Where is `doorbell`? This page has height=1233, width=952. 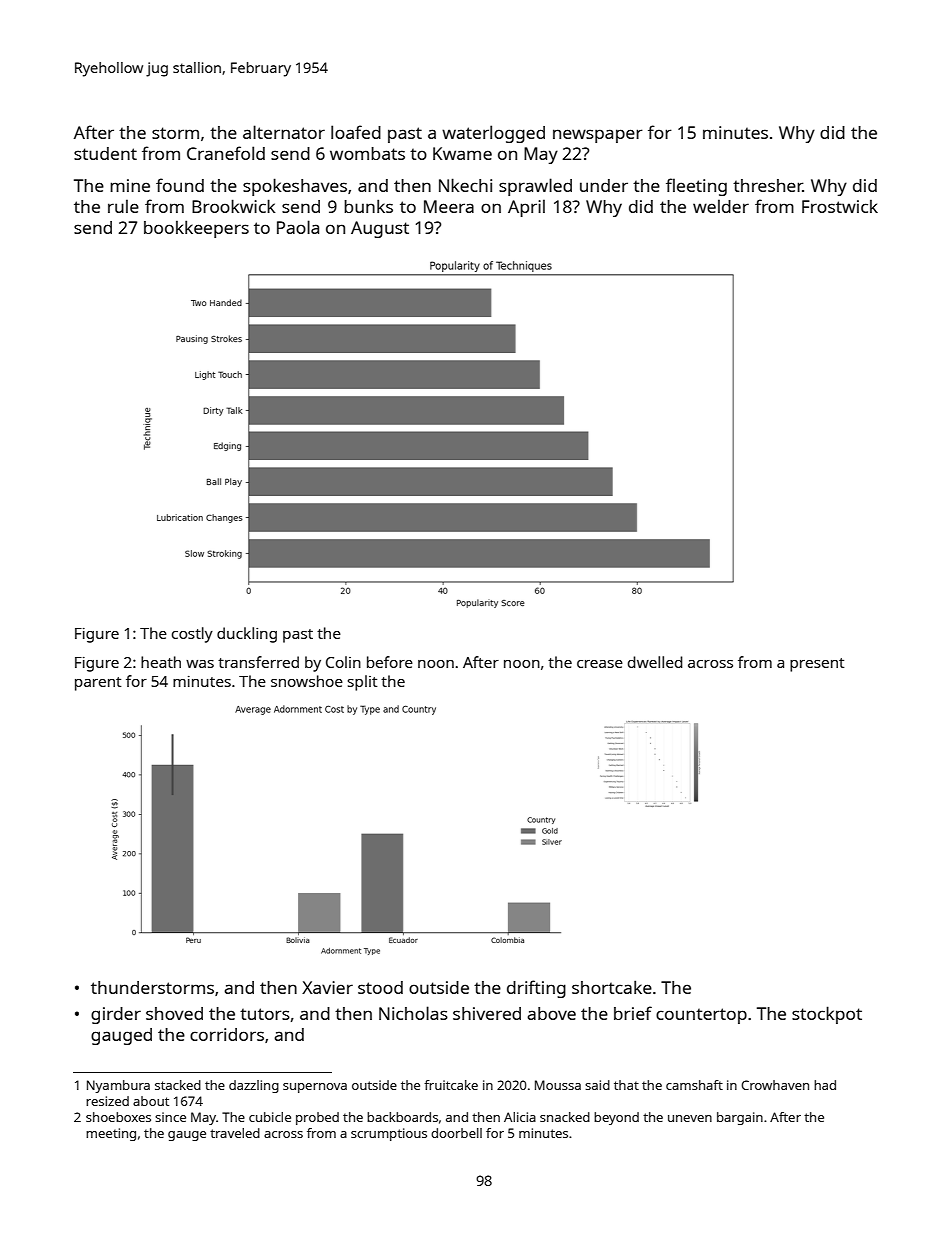
doorbell is located at coordinates (456, 1133).
